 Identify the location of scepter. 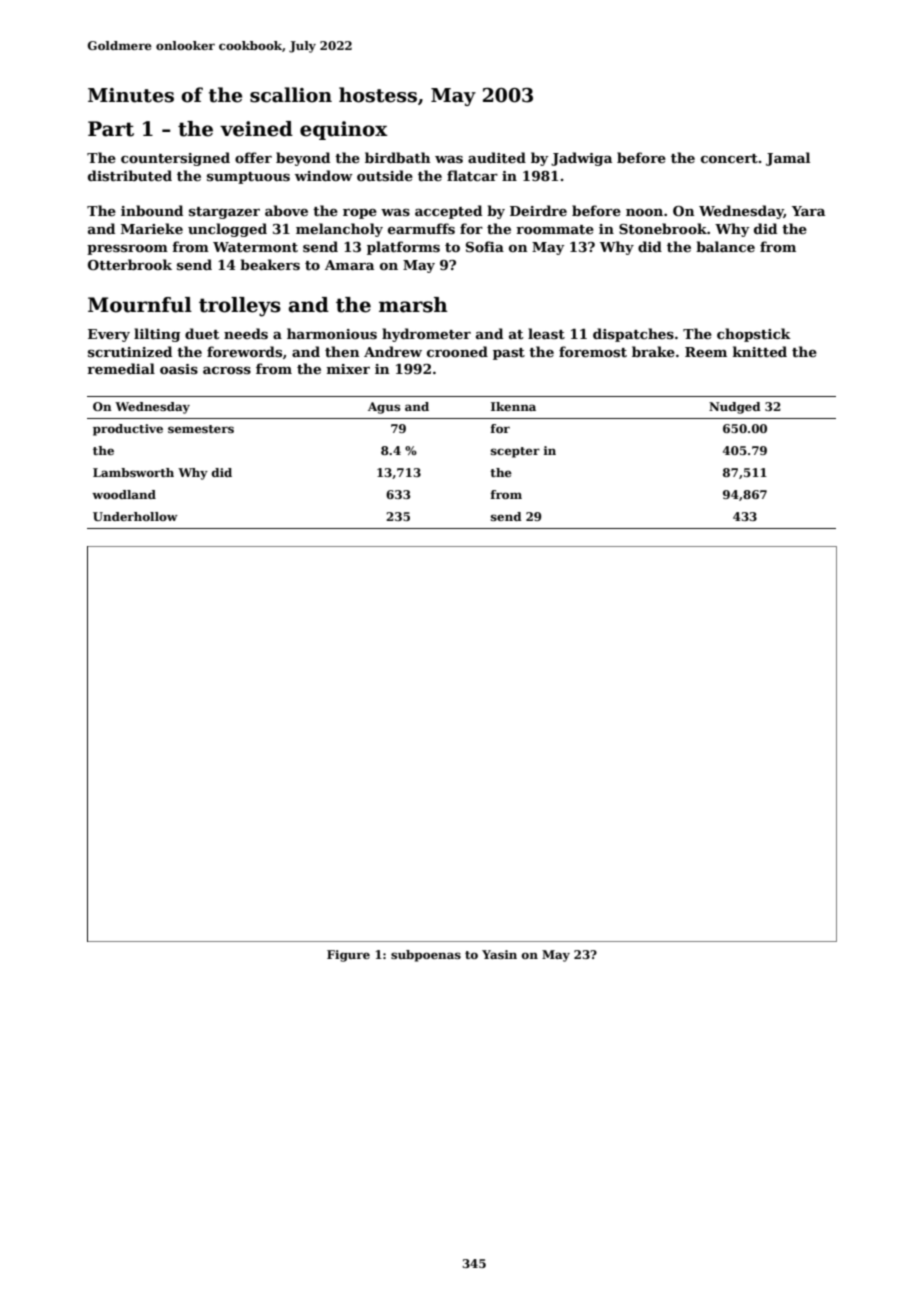
(515, 452).
